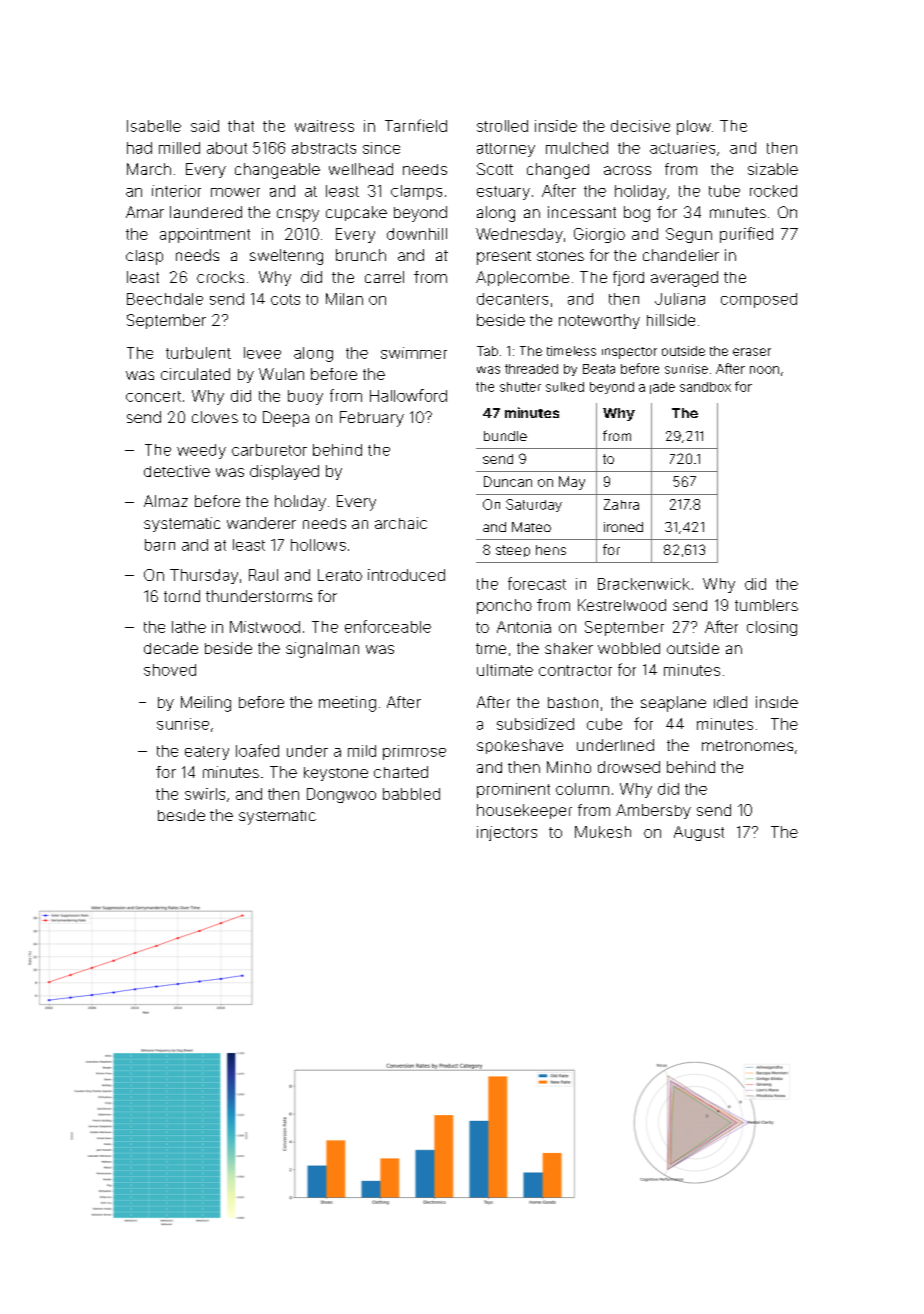 The height and width of the image is (1314, 924). I want to click on plow, so click(694, 127).
